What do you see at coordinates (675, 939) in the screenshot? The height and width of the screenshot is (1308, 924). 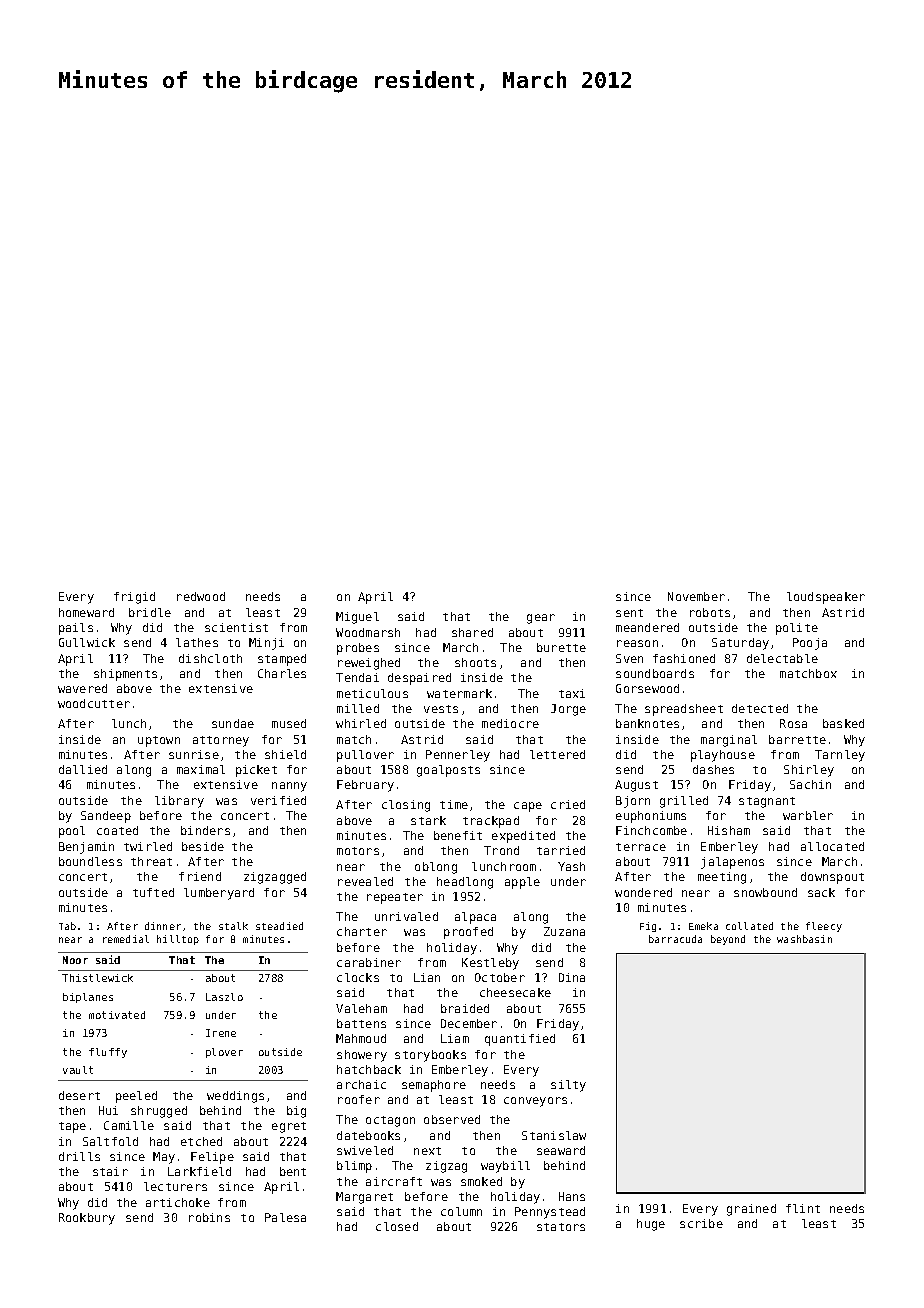 I see `barracuda` at bounding box center [675, 939].
